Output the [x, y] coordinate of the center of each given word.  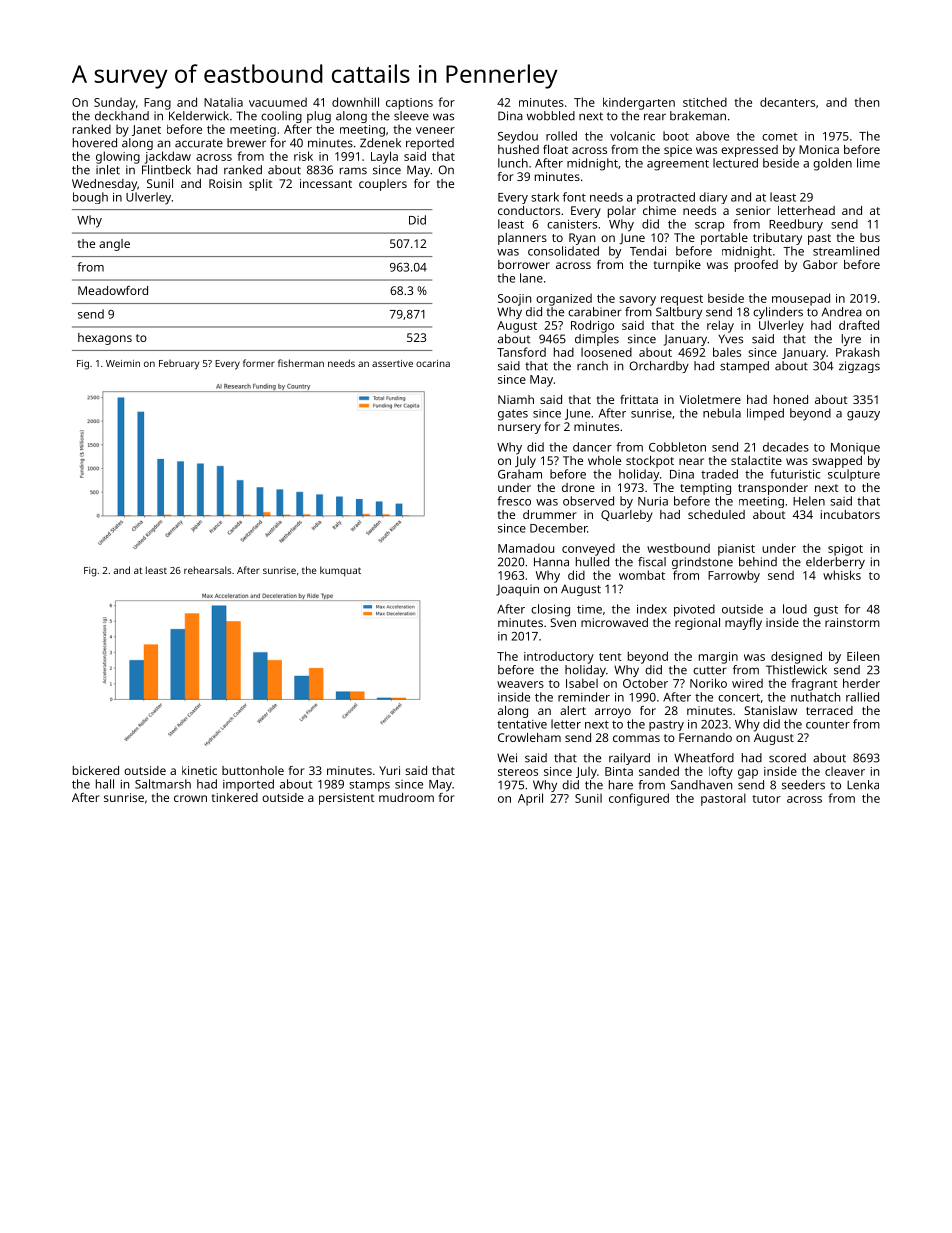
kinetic [199, 770]
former [259, 363]
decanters [787, 102]
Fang [157, 104]
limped [765, 414]
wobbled [551, 116]
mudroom [406, 797]
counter [828, 724]
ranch [592, 366]
